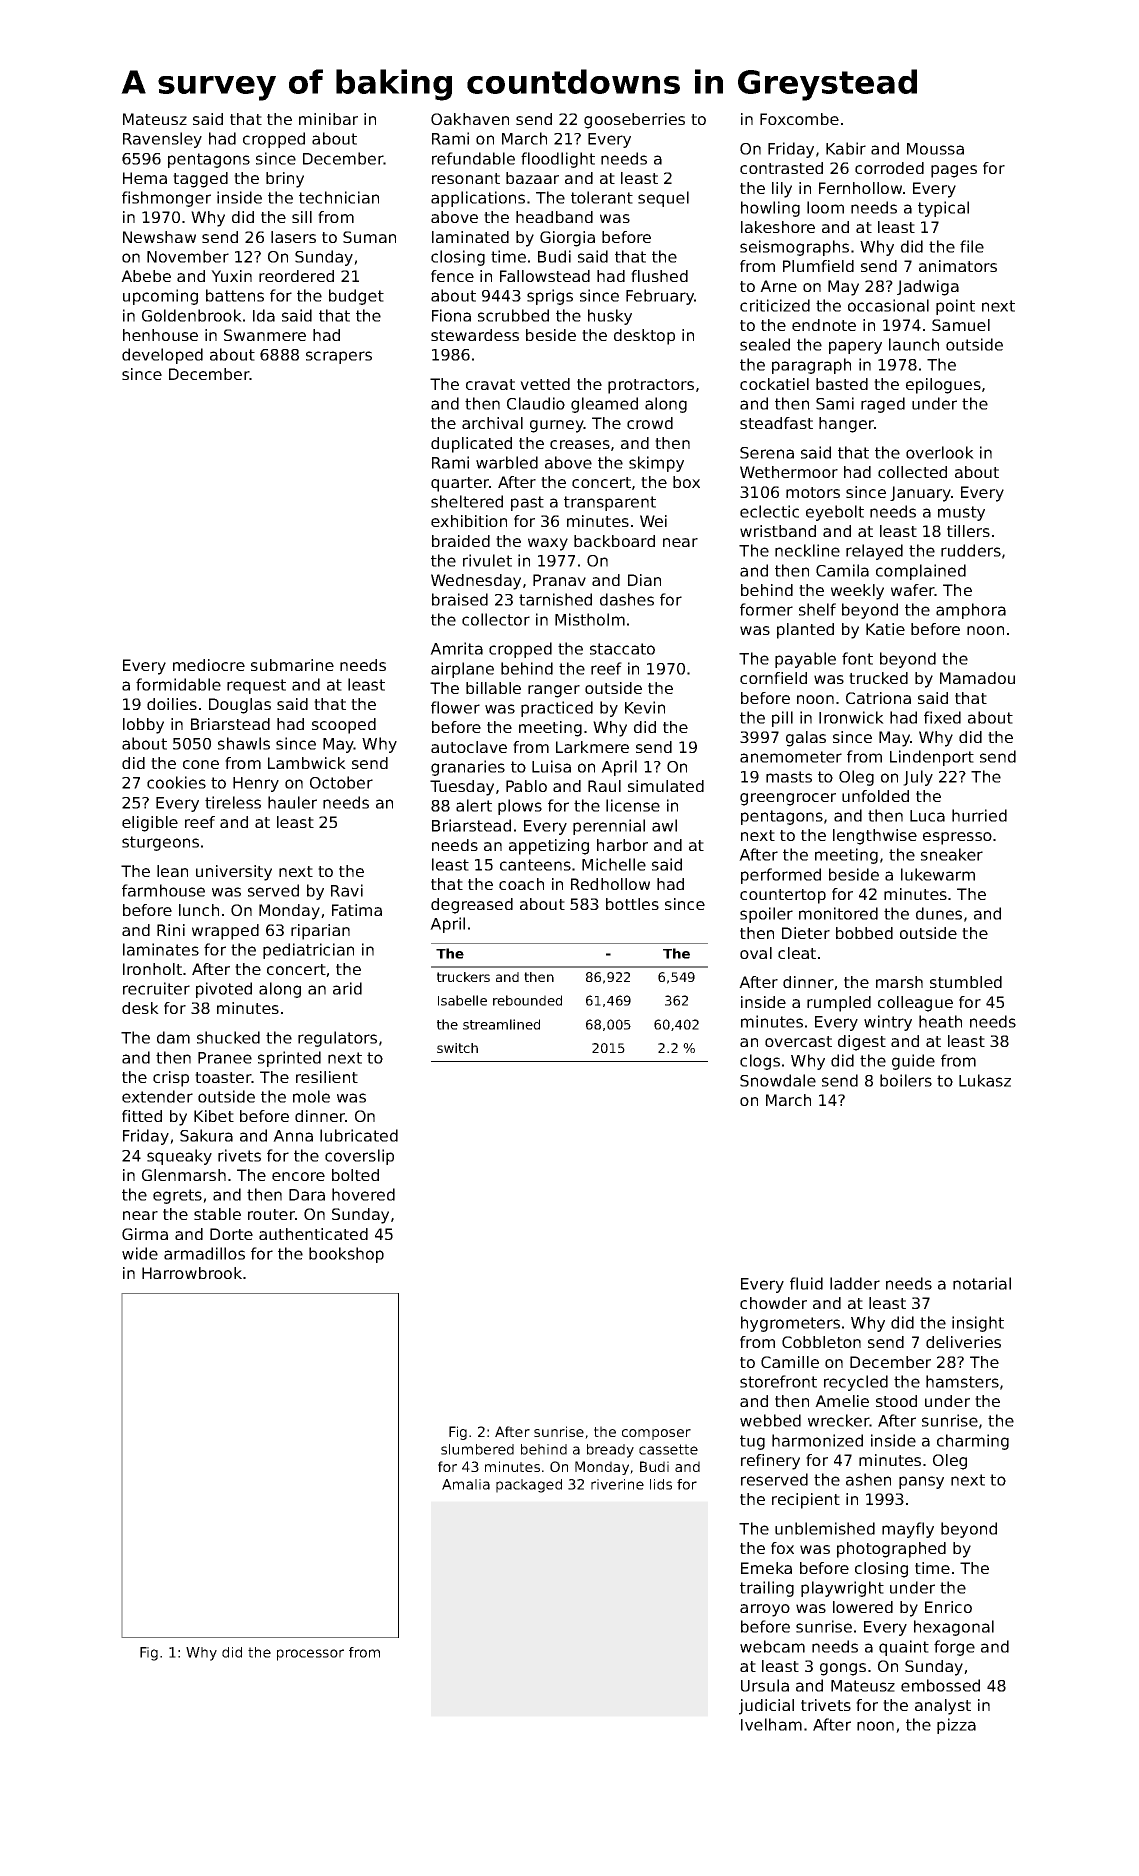  Describe the element at coordinates (956, 1726) in the screenshot. I see `pizza` at that location.
